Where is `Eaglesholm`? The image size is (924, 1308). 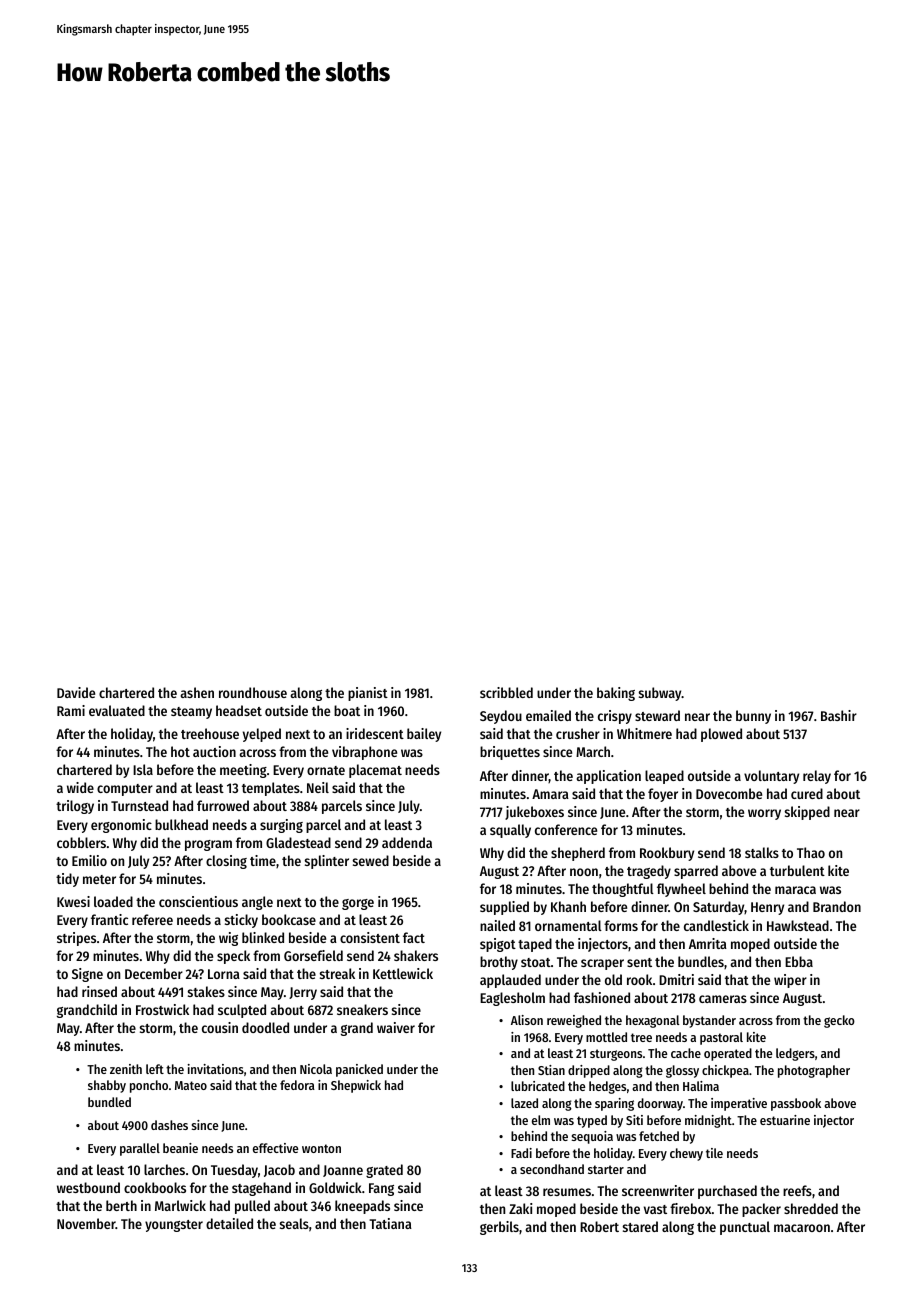
Eaglesholm is located at coordinates (512, 999).
